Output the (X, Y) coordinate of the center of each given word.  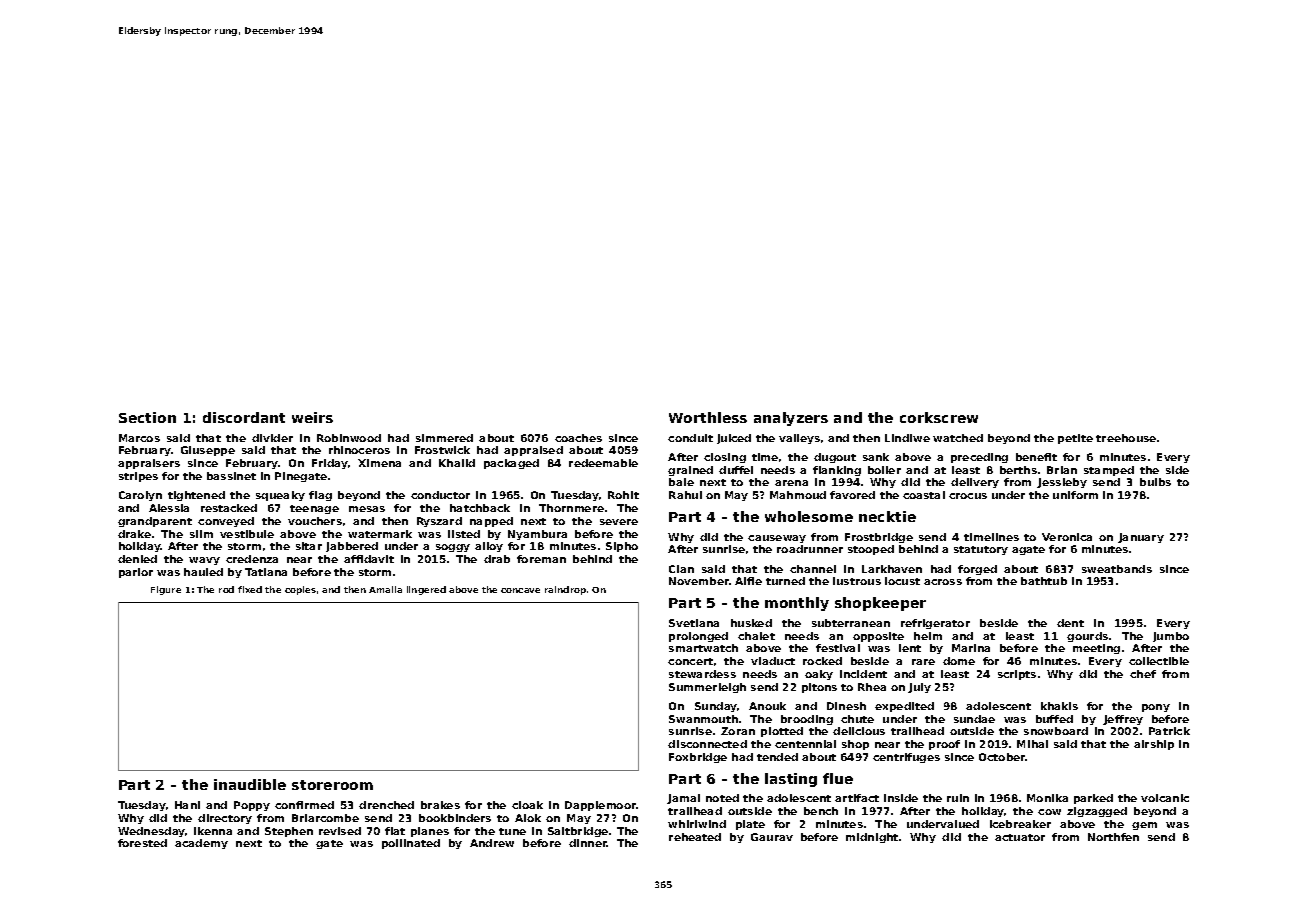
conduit (690, 438)
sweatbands (1117, 569)
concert (690, 661)
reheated (695, 837)
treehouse (1126, 438)
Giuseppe (208, 451)
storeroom (332, 785)
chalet (756, 636)
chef (1143, 674)
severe (619, 522)
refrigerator (935, 624)
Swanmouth (703, 719)
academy (201, 844)
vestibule (247, 534)
